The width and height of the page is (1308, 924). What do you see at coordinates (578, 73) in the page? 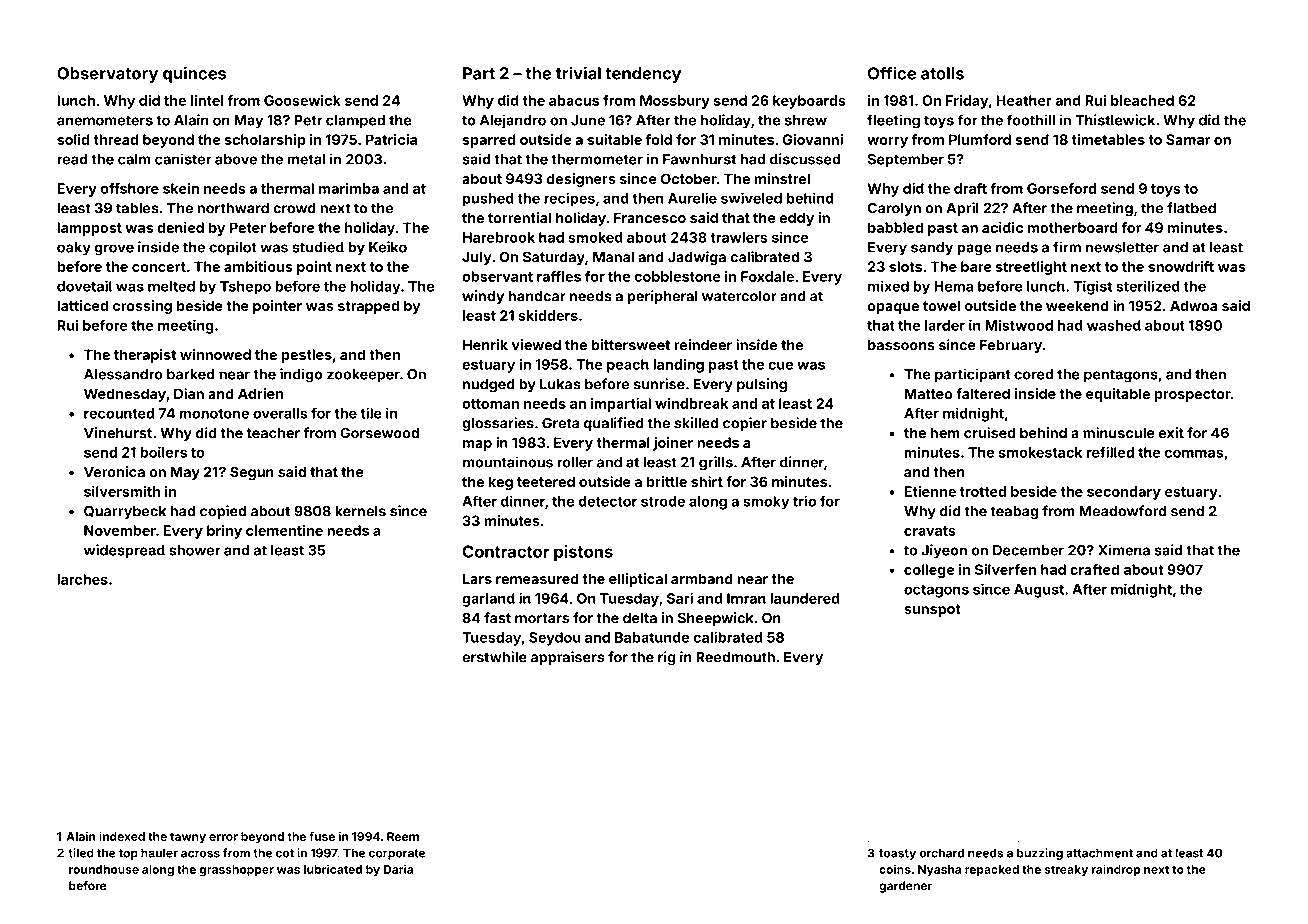
I see `trivial` at bounding box center [578, 73].
